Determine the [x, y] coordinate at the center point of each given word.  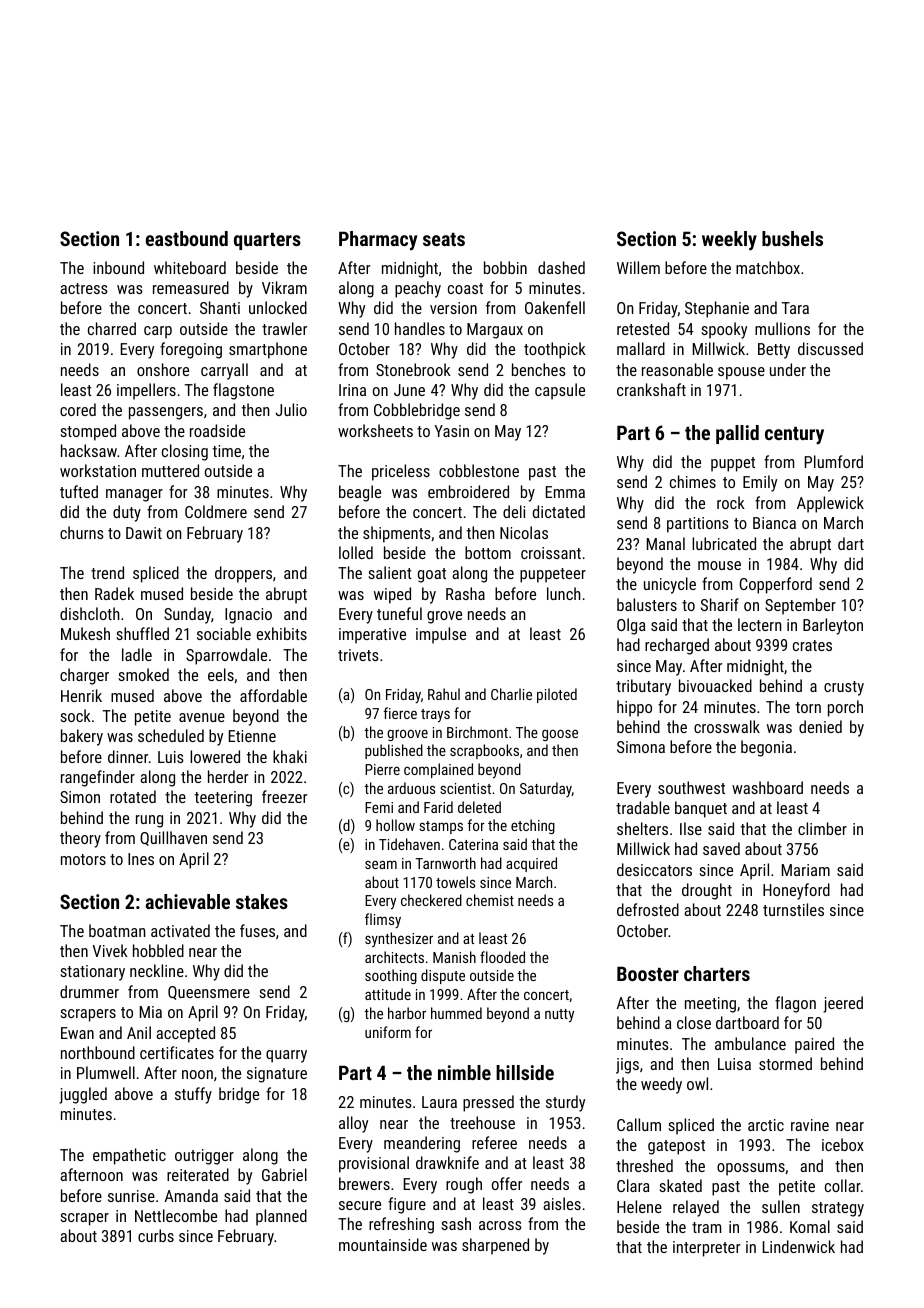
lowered [215, 756]
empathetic [129, 1156]
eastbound [187, 238]
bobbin [505, 267]
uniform [388, 1032]
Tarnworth [445, 863]
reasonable [677, 369]
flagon [795, 1004]
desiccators [654, 869]
